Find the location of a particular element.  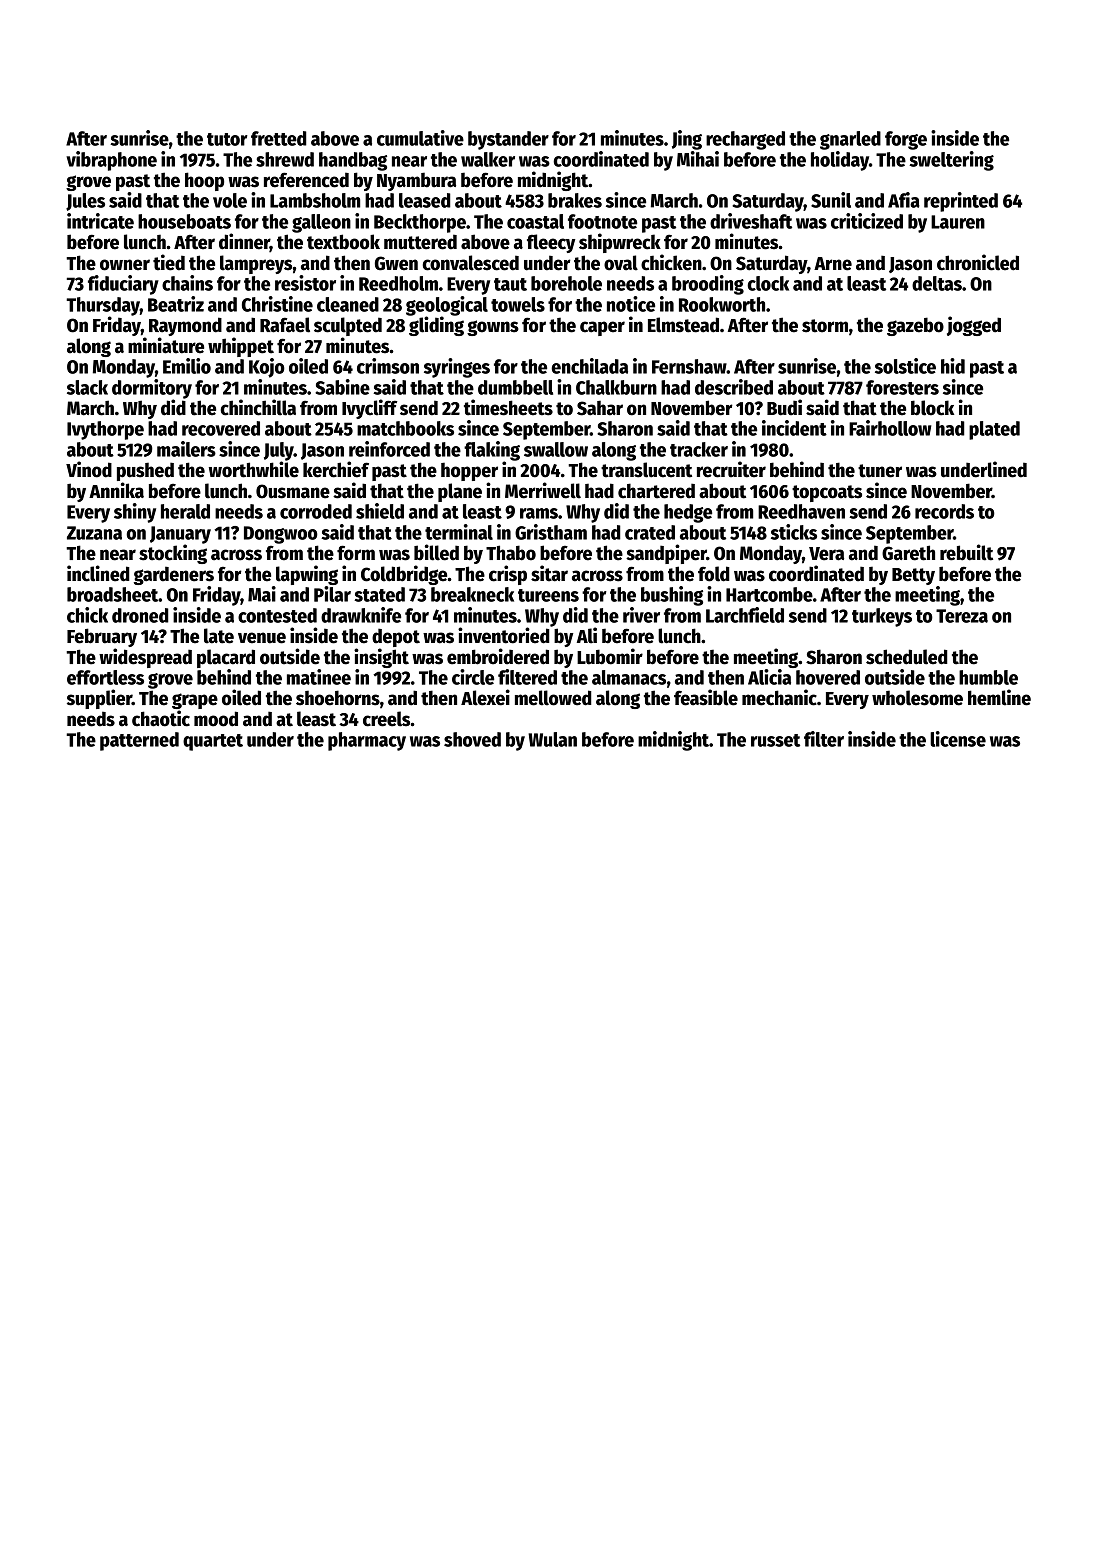

caper is located at coordinates (602, 328).
